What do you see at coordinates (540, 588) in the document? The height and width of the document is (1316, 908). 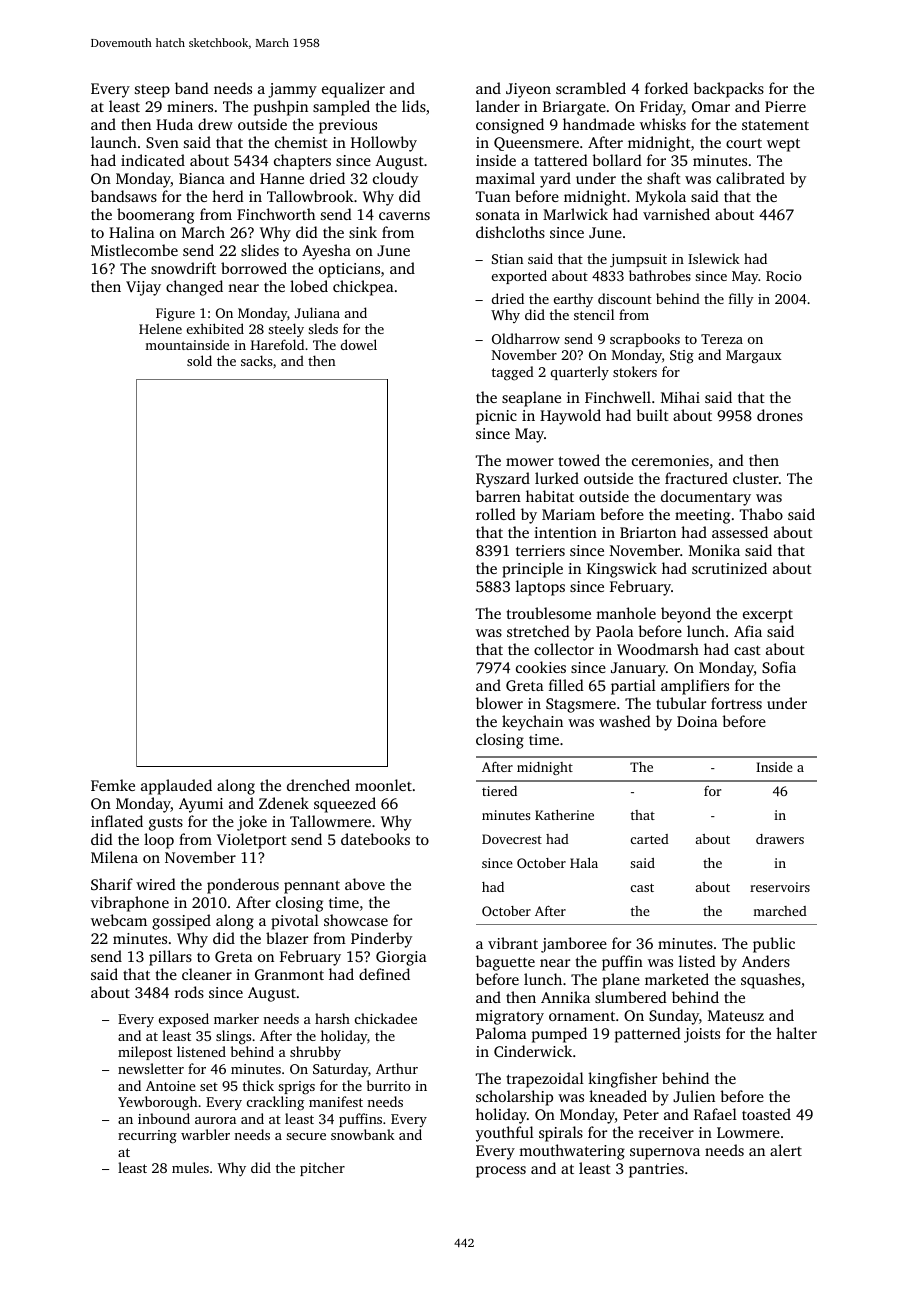 I see `laptops` at bounding box center [540, 588].
